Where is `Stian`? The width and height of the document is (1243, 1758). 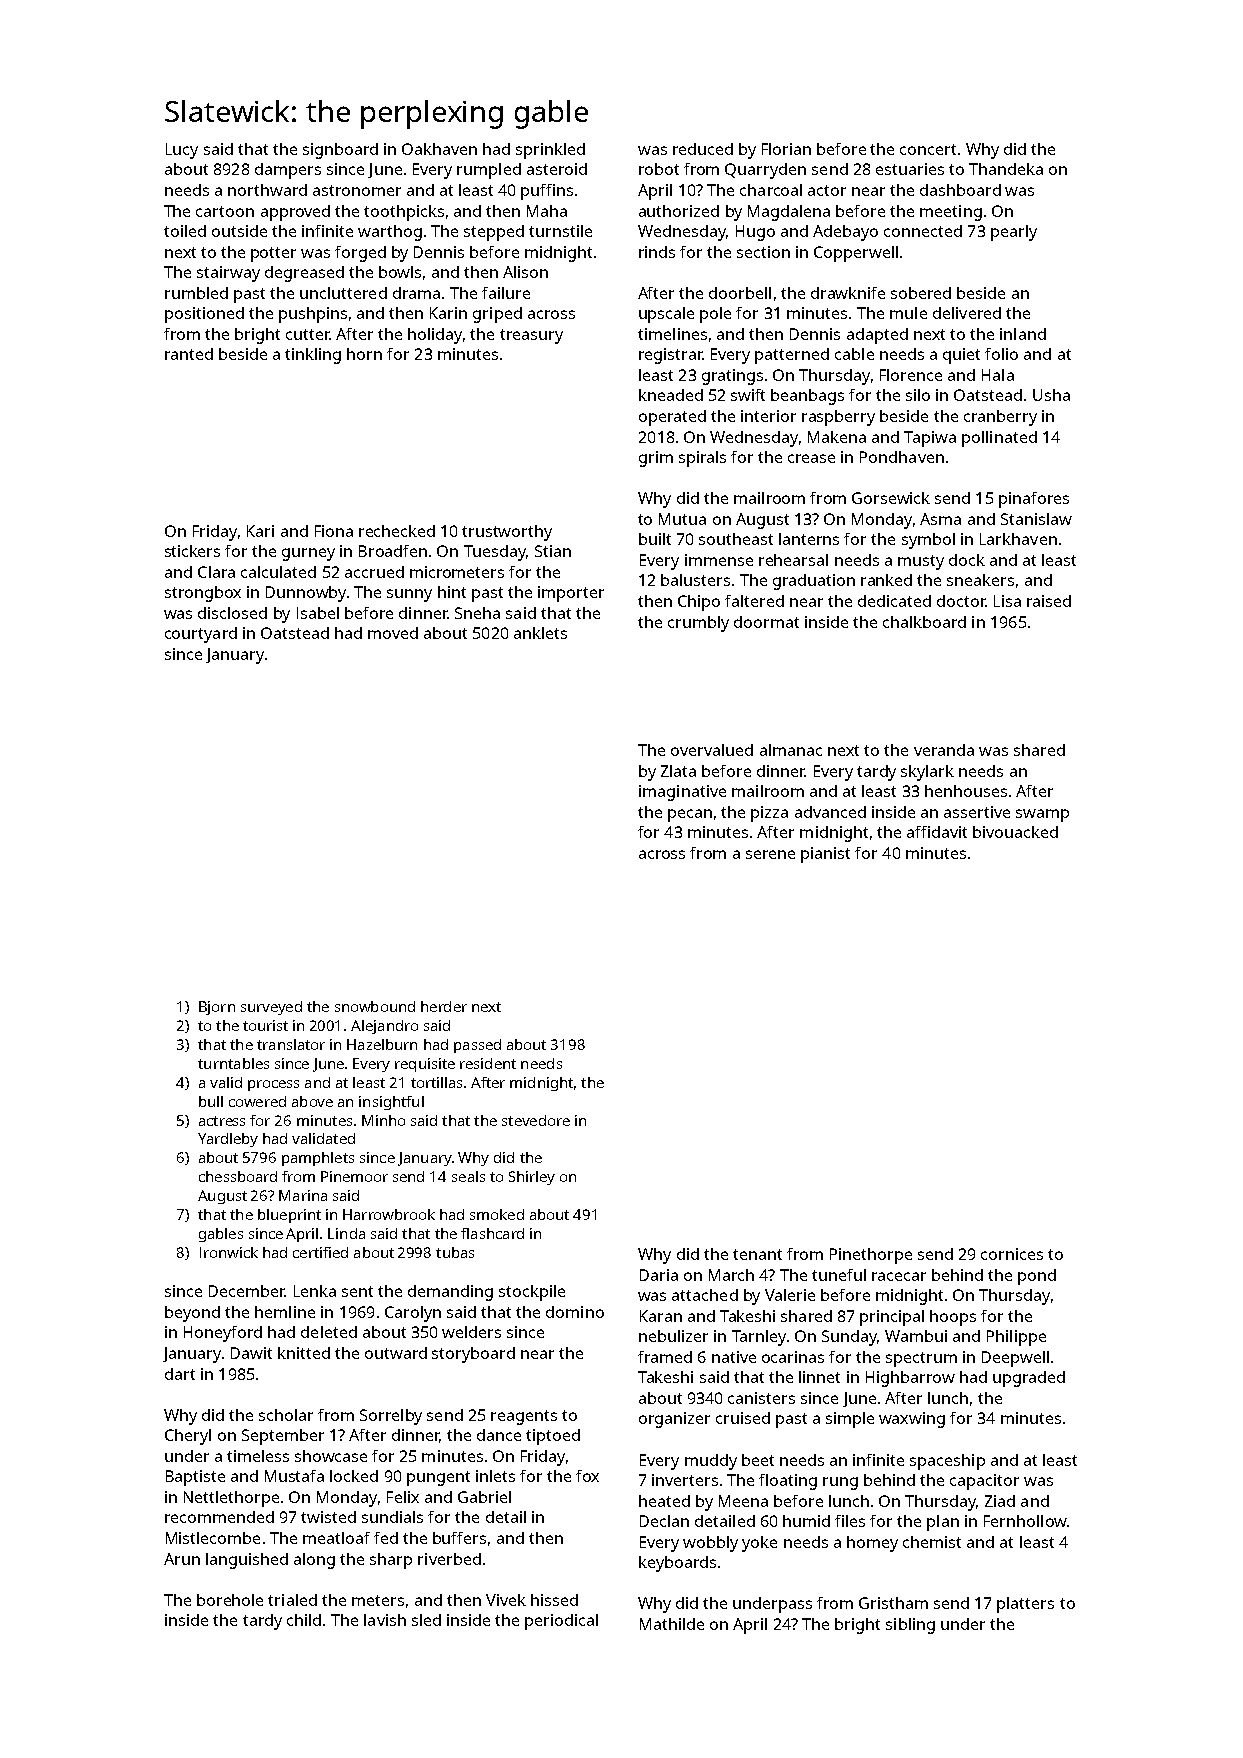 Stian is located at coordinates (553, 551).
